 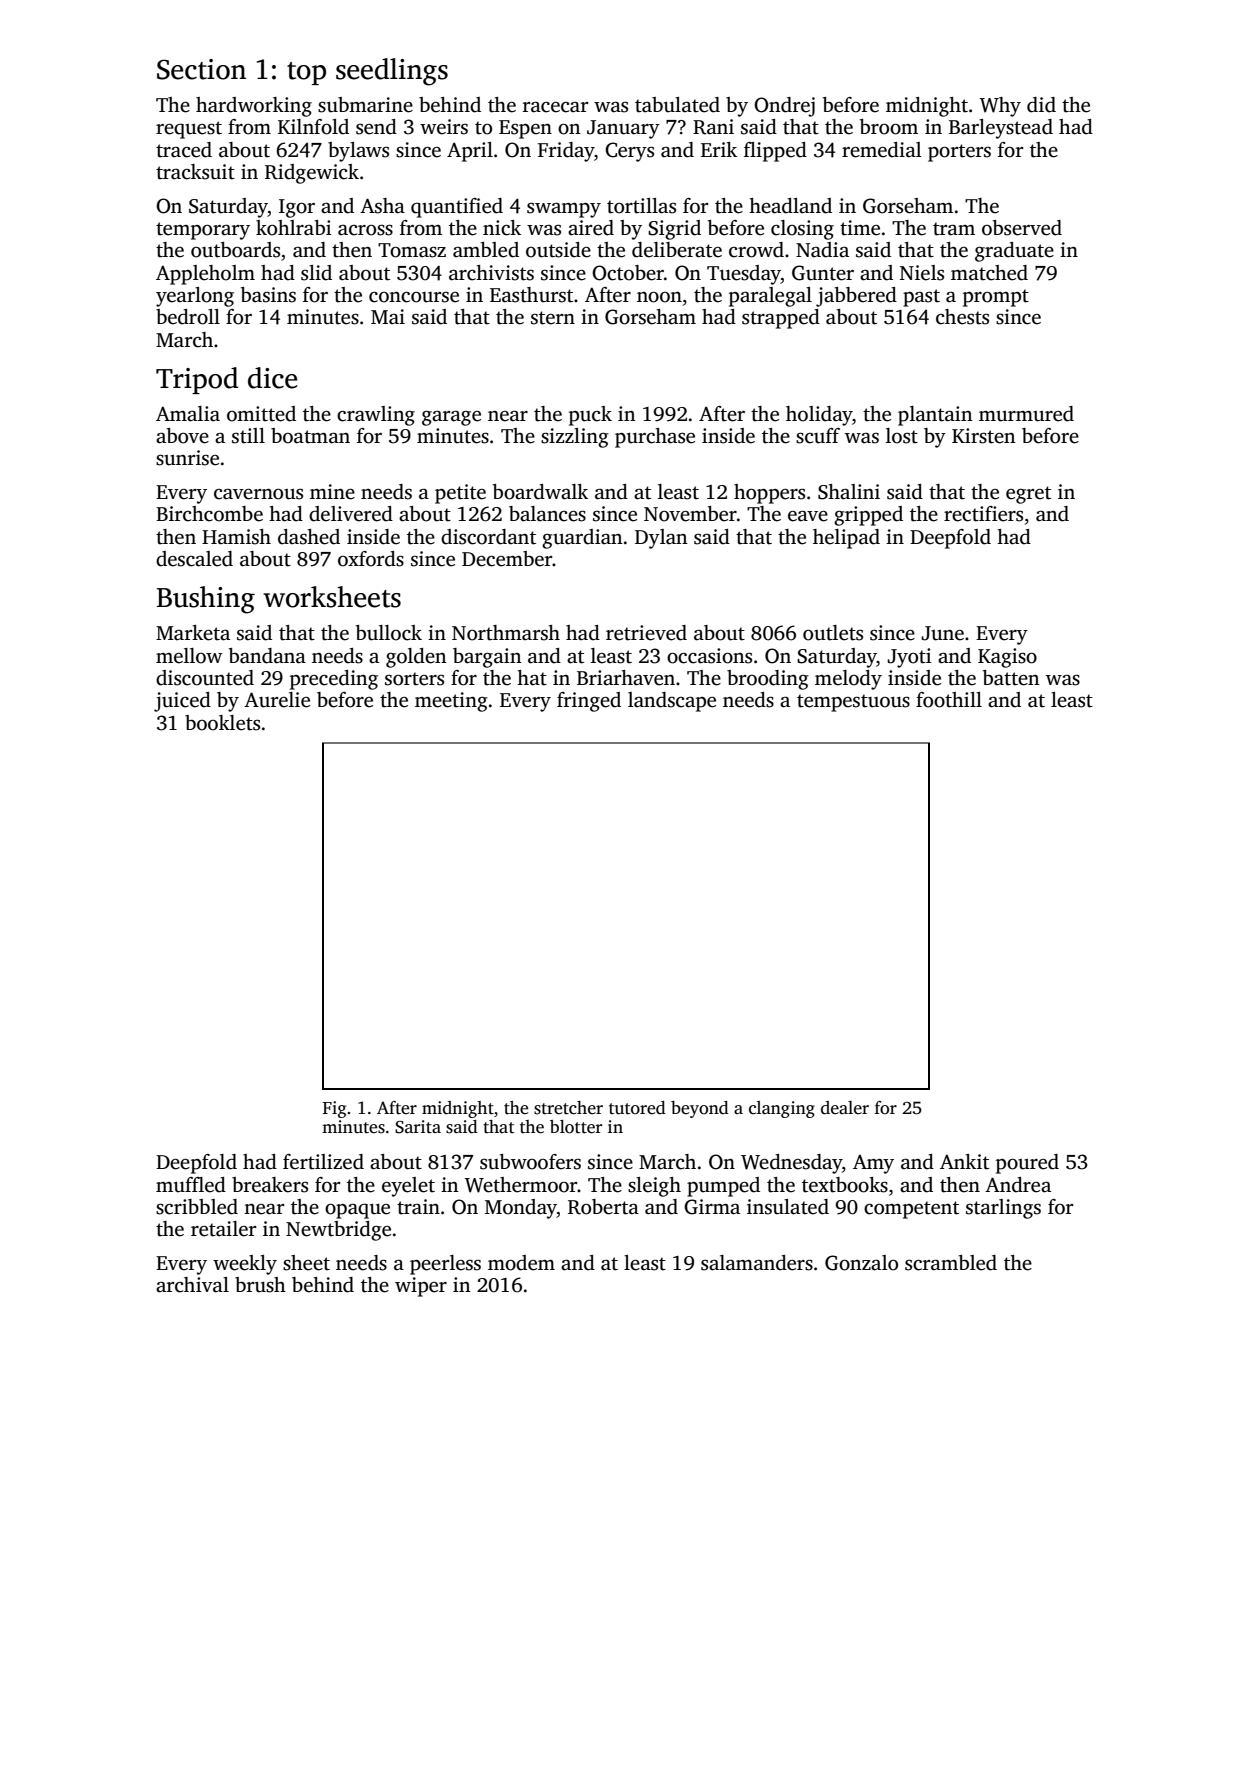 What do you see at coordinates (889, 127) in the page?
I see `broom` at bounding box center [889, 127].
